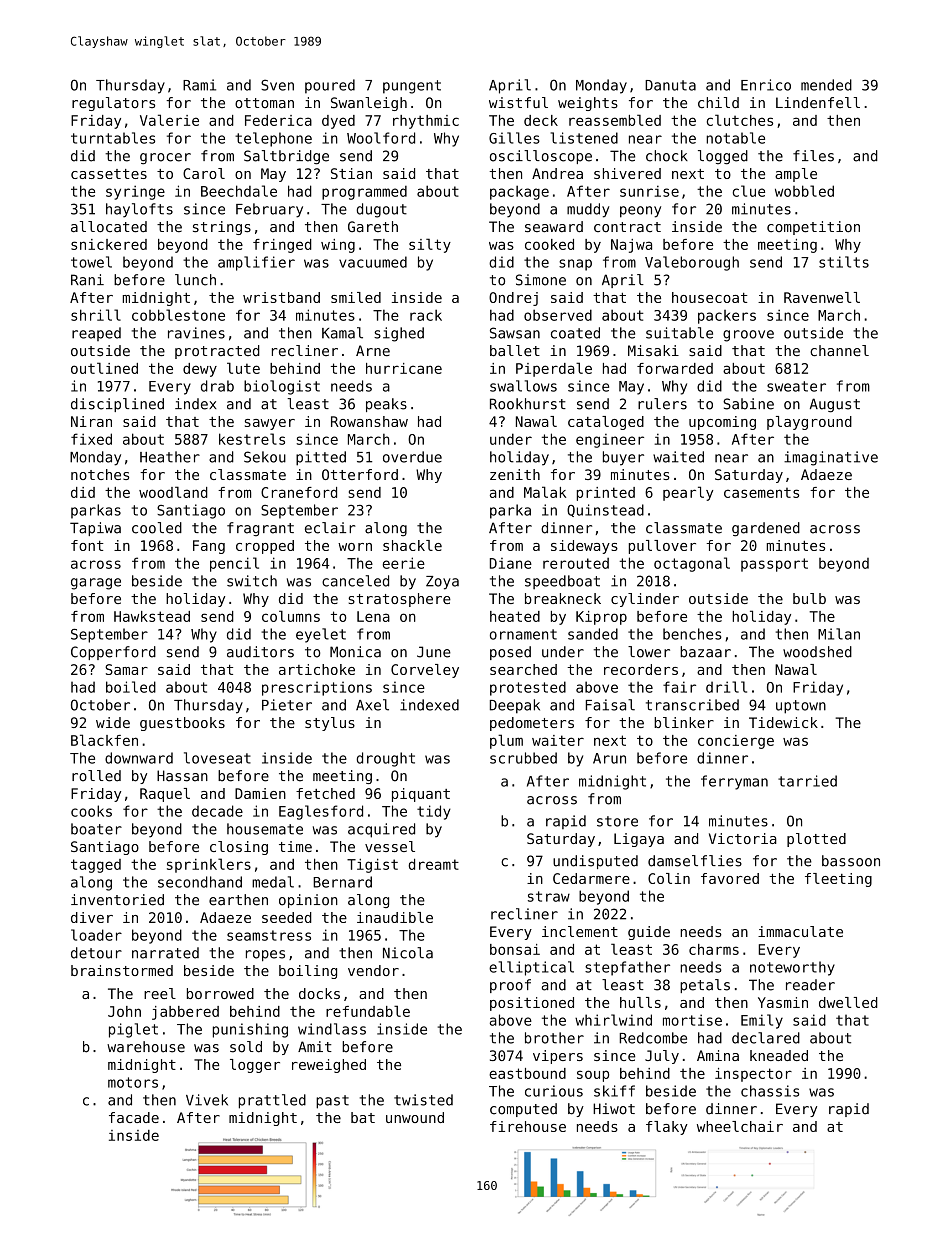 Image resolution: width=952 pixels, height=1233 pixels. Describe the element at coordinates (173, 492) in the screenshot. I see `woodland` at that location.
